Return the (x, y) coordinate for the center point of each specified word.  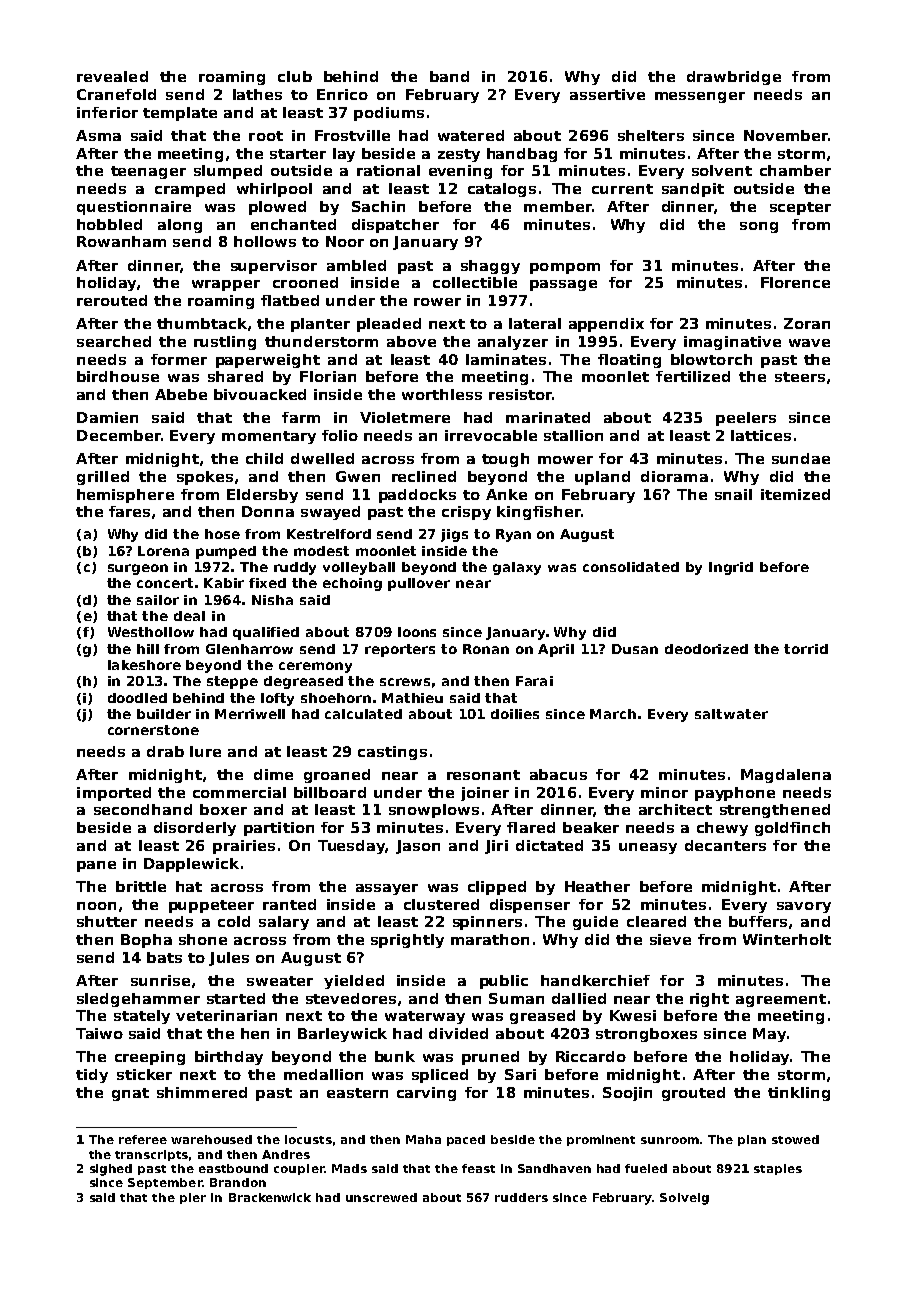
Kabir (224, 583)
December (119, 435)
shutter (107, 921)
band (449, 76)
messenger (700, 97)
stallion (573, 435)
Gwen (358, 476)
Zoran (807, 323)
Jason (418, 847)
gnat (130, 1094)
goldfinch (792, 829)
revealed (112, 76)
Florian (328, 376)
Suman (516, 998)
